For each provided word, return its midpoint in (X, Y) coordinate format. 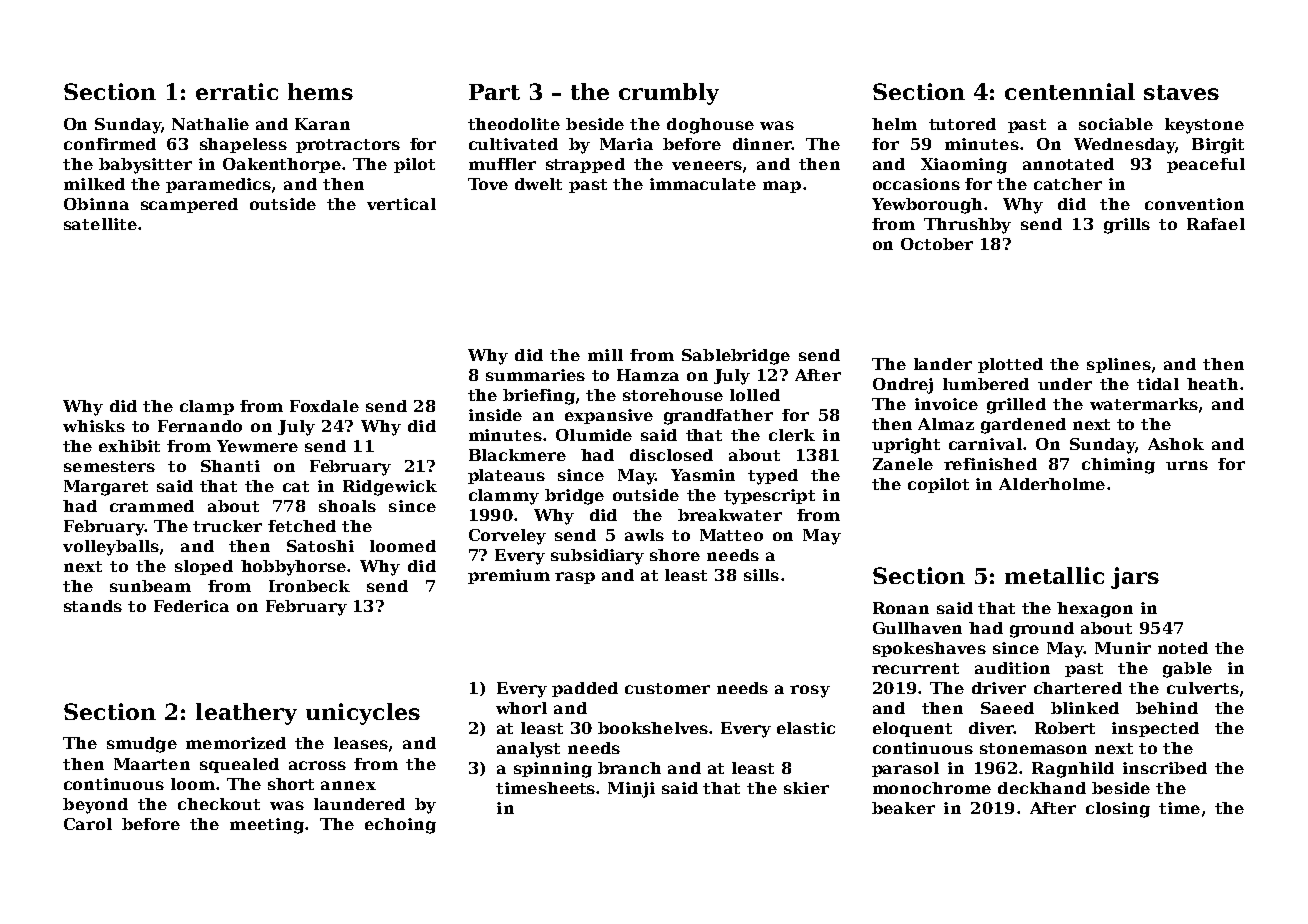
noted (1183, 648)
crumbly (669, 94)
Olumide (594, 435)
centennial (1070, 91)
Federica (191, 606)
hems (320, 91)
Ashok (1176, 444)
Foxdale (324, 406)
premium (509, 576)
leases (361, 743)
